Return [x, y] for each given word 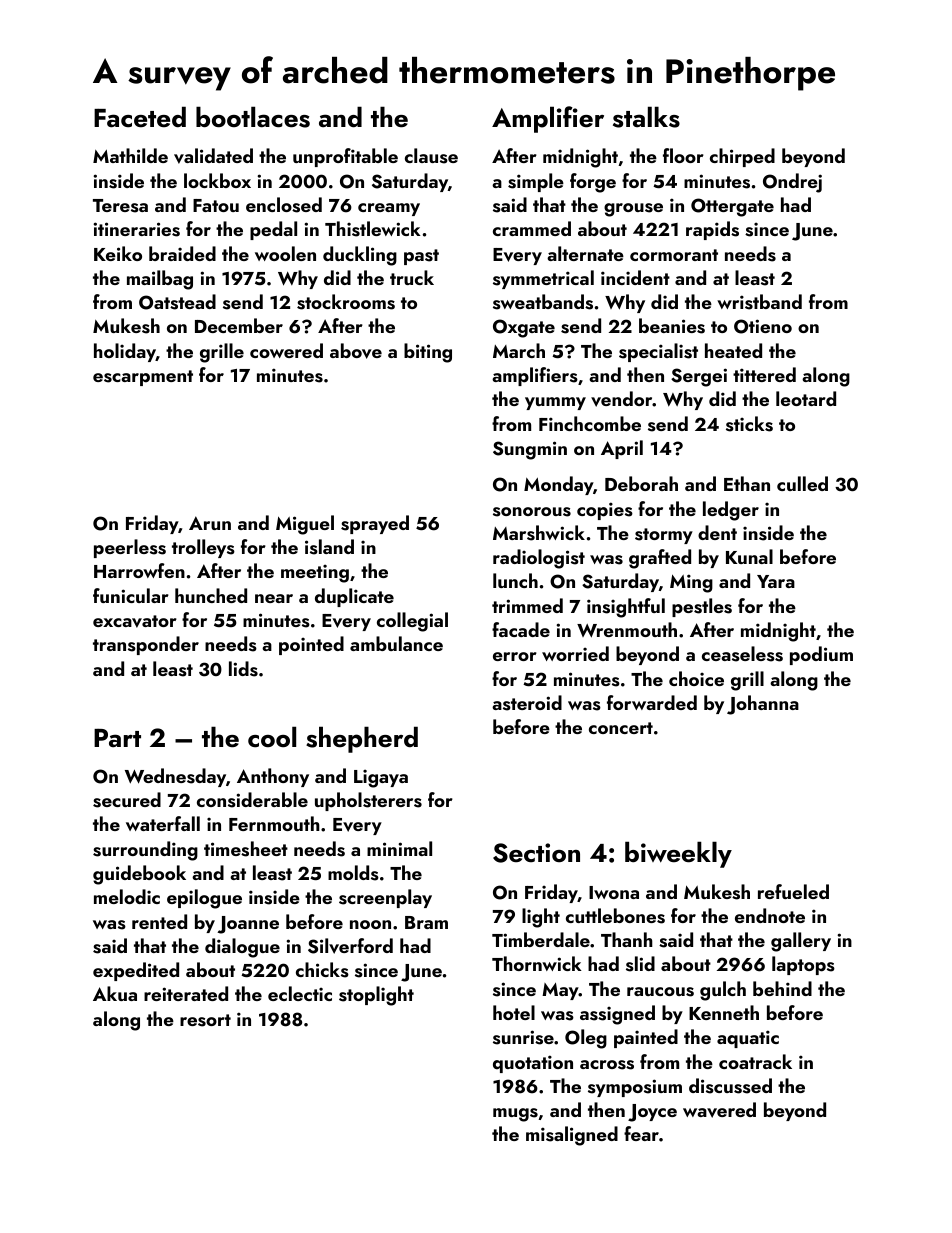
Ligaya [381, 778]
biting [428, 353]
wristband [759, 302]
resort [205, 1020]
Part [117, 737]
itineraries [137, 229]
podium [821, 655]
